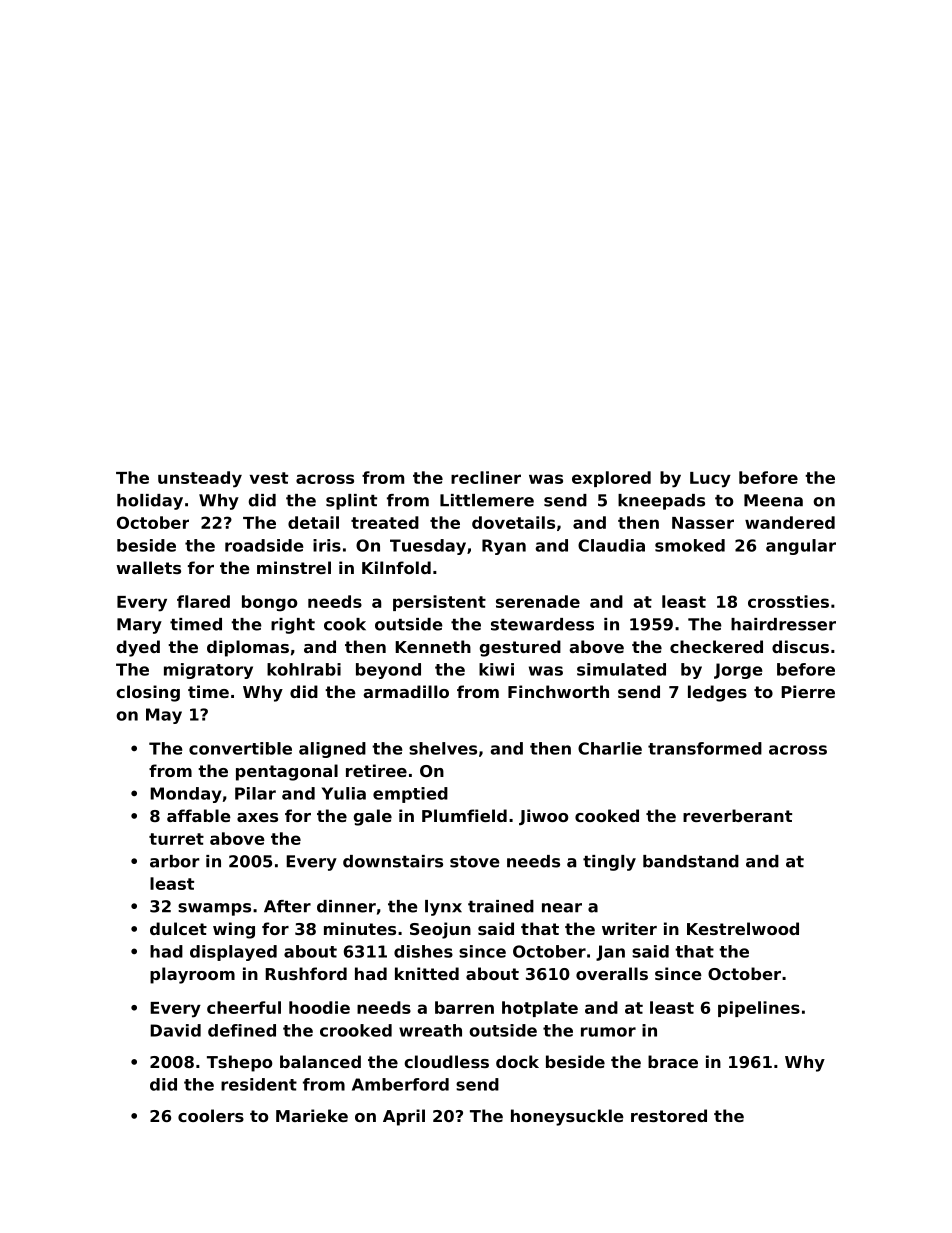  I want to click on Kestrelwood, so click(743, 928).
